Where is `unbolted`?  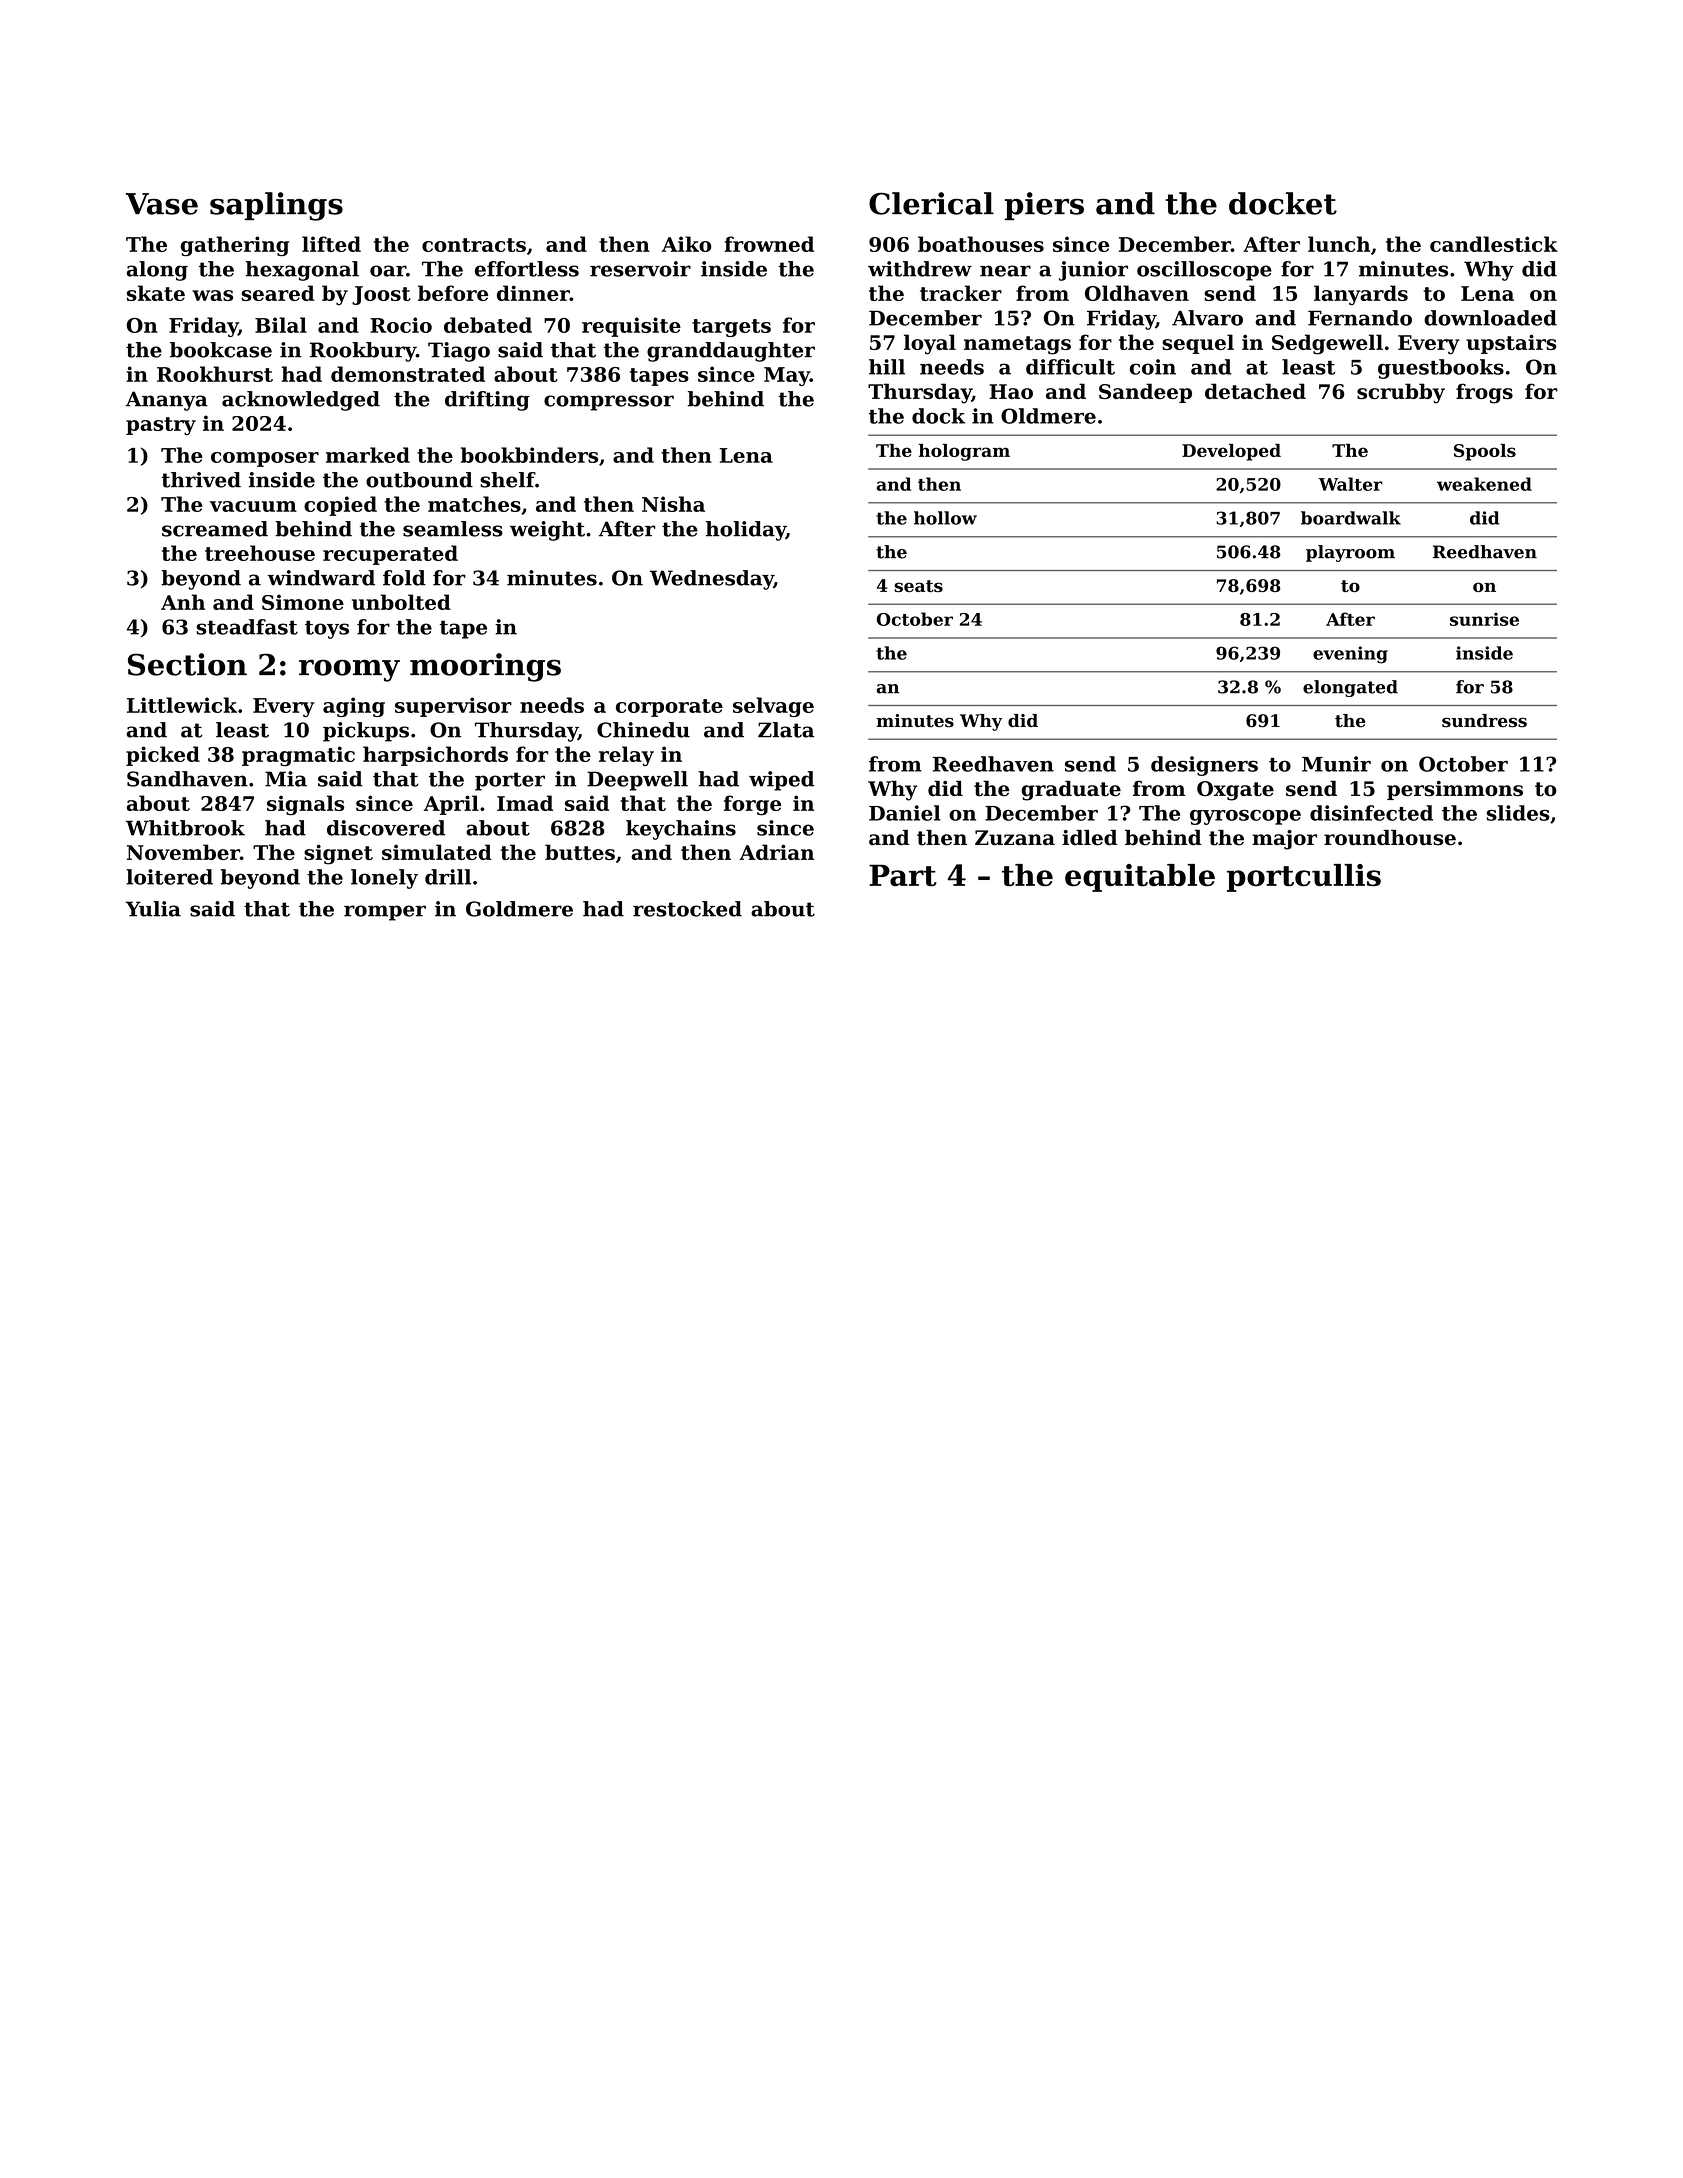
unbolted is located at coordinates (401, 602).
